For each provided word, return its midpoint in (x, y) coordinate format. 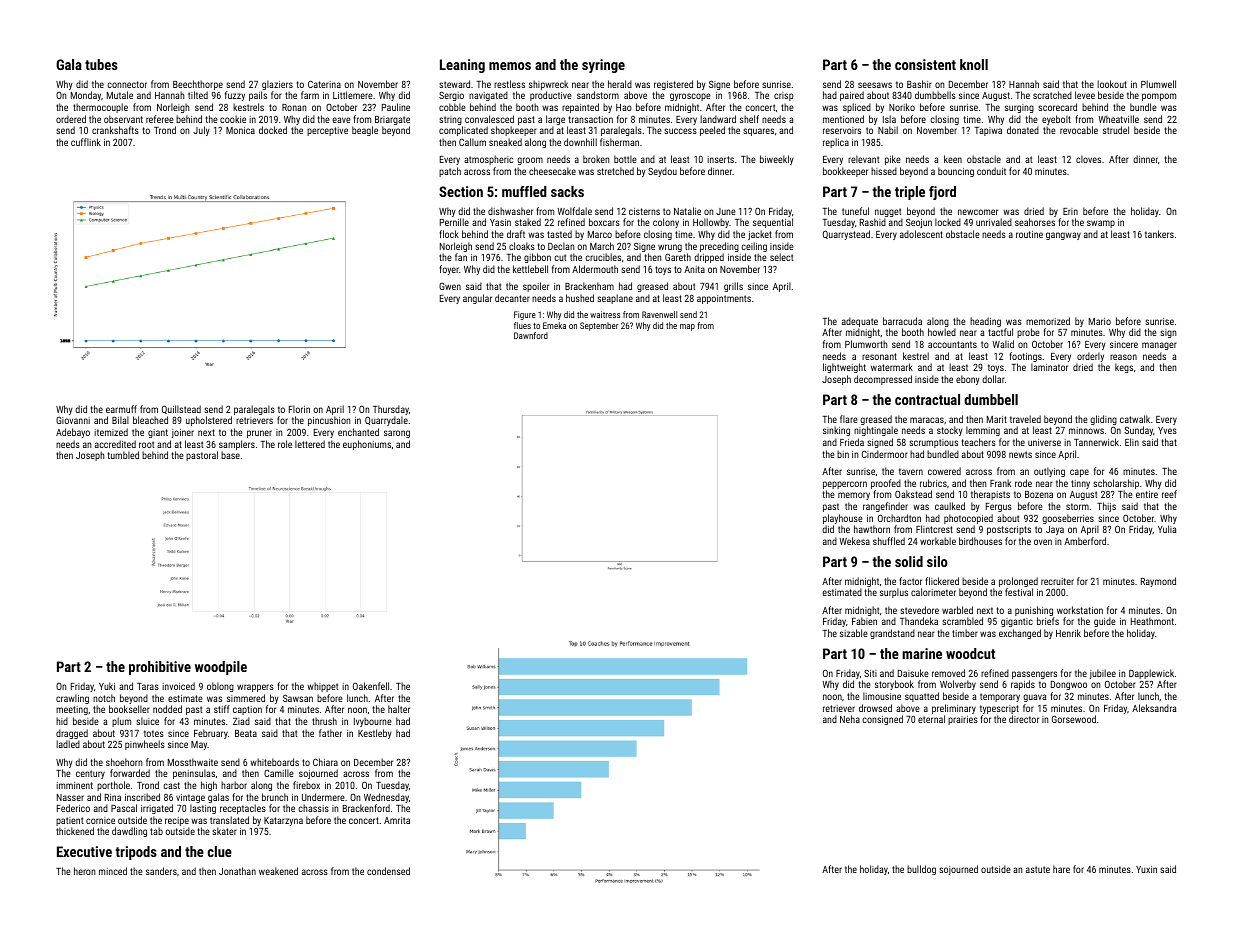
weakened (278, 871)
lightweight (844, 368)
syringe (603, 66)
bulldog (921, 870)
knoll (974, 64)
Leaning (462, 66)
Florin (299, 409)
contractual (927, 399)
